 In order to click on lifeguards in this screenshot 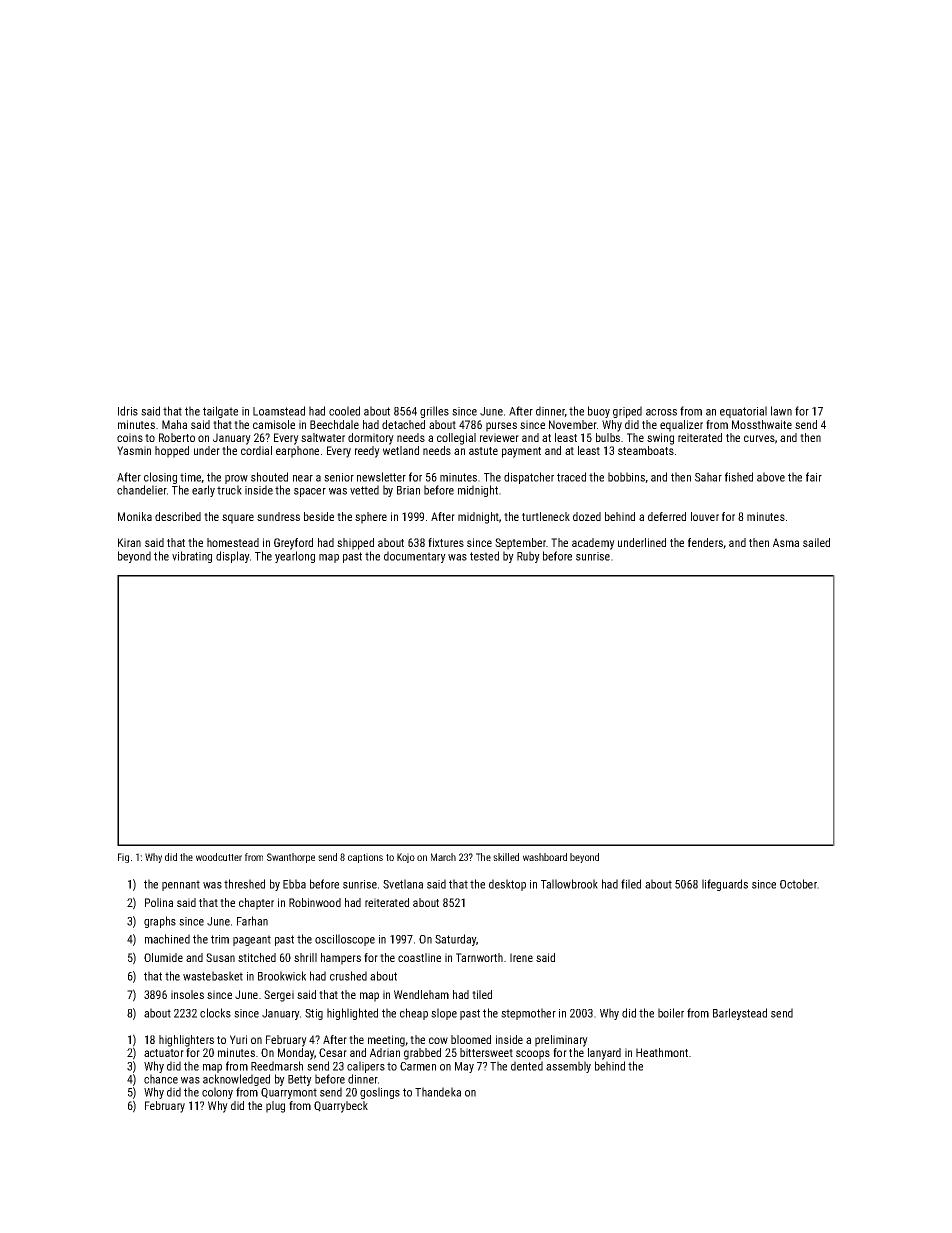, I will do `click(725, 885)`.
